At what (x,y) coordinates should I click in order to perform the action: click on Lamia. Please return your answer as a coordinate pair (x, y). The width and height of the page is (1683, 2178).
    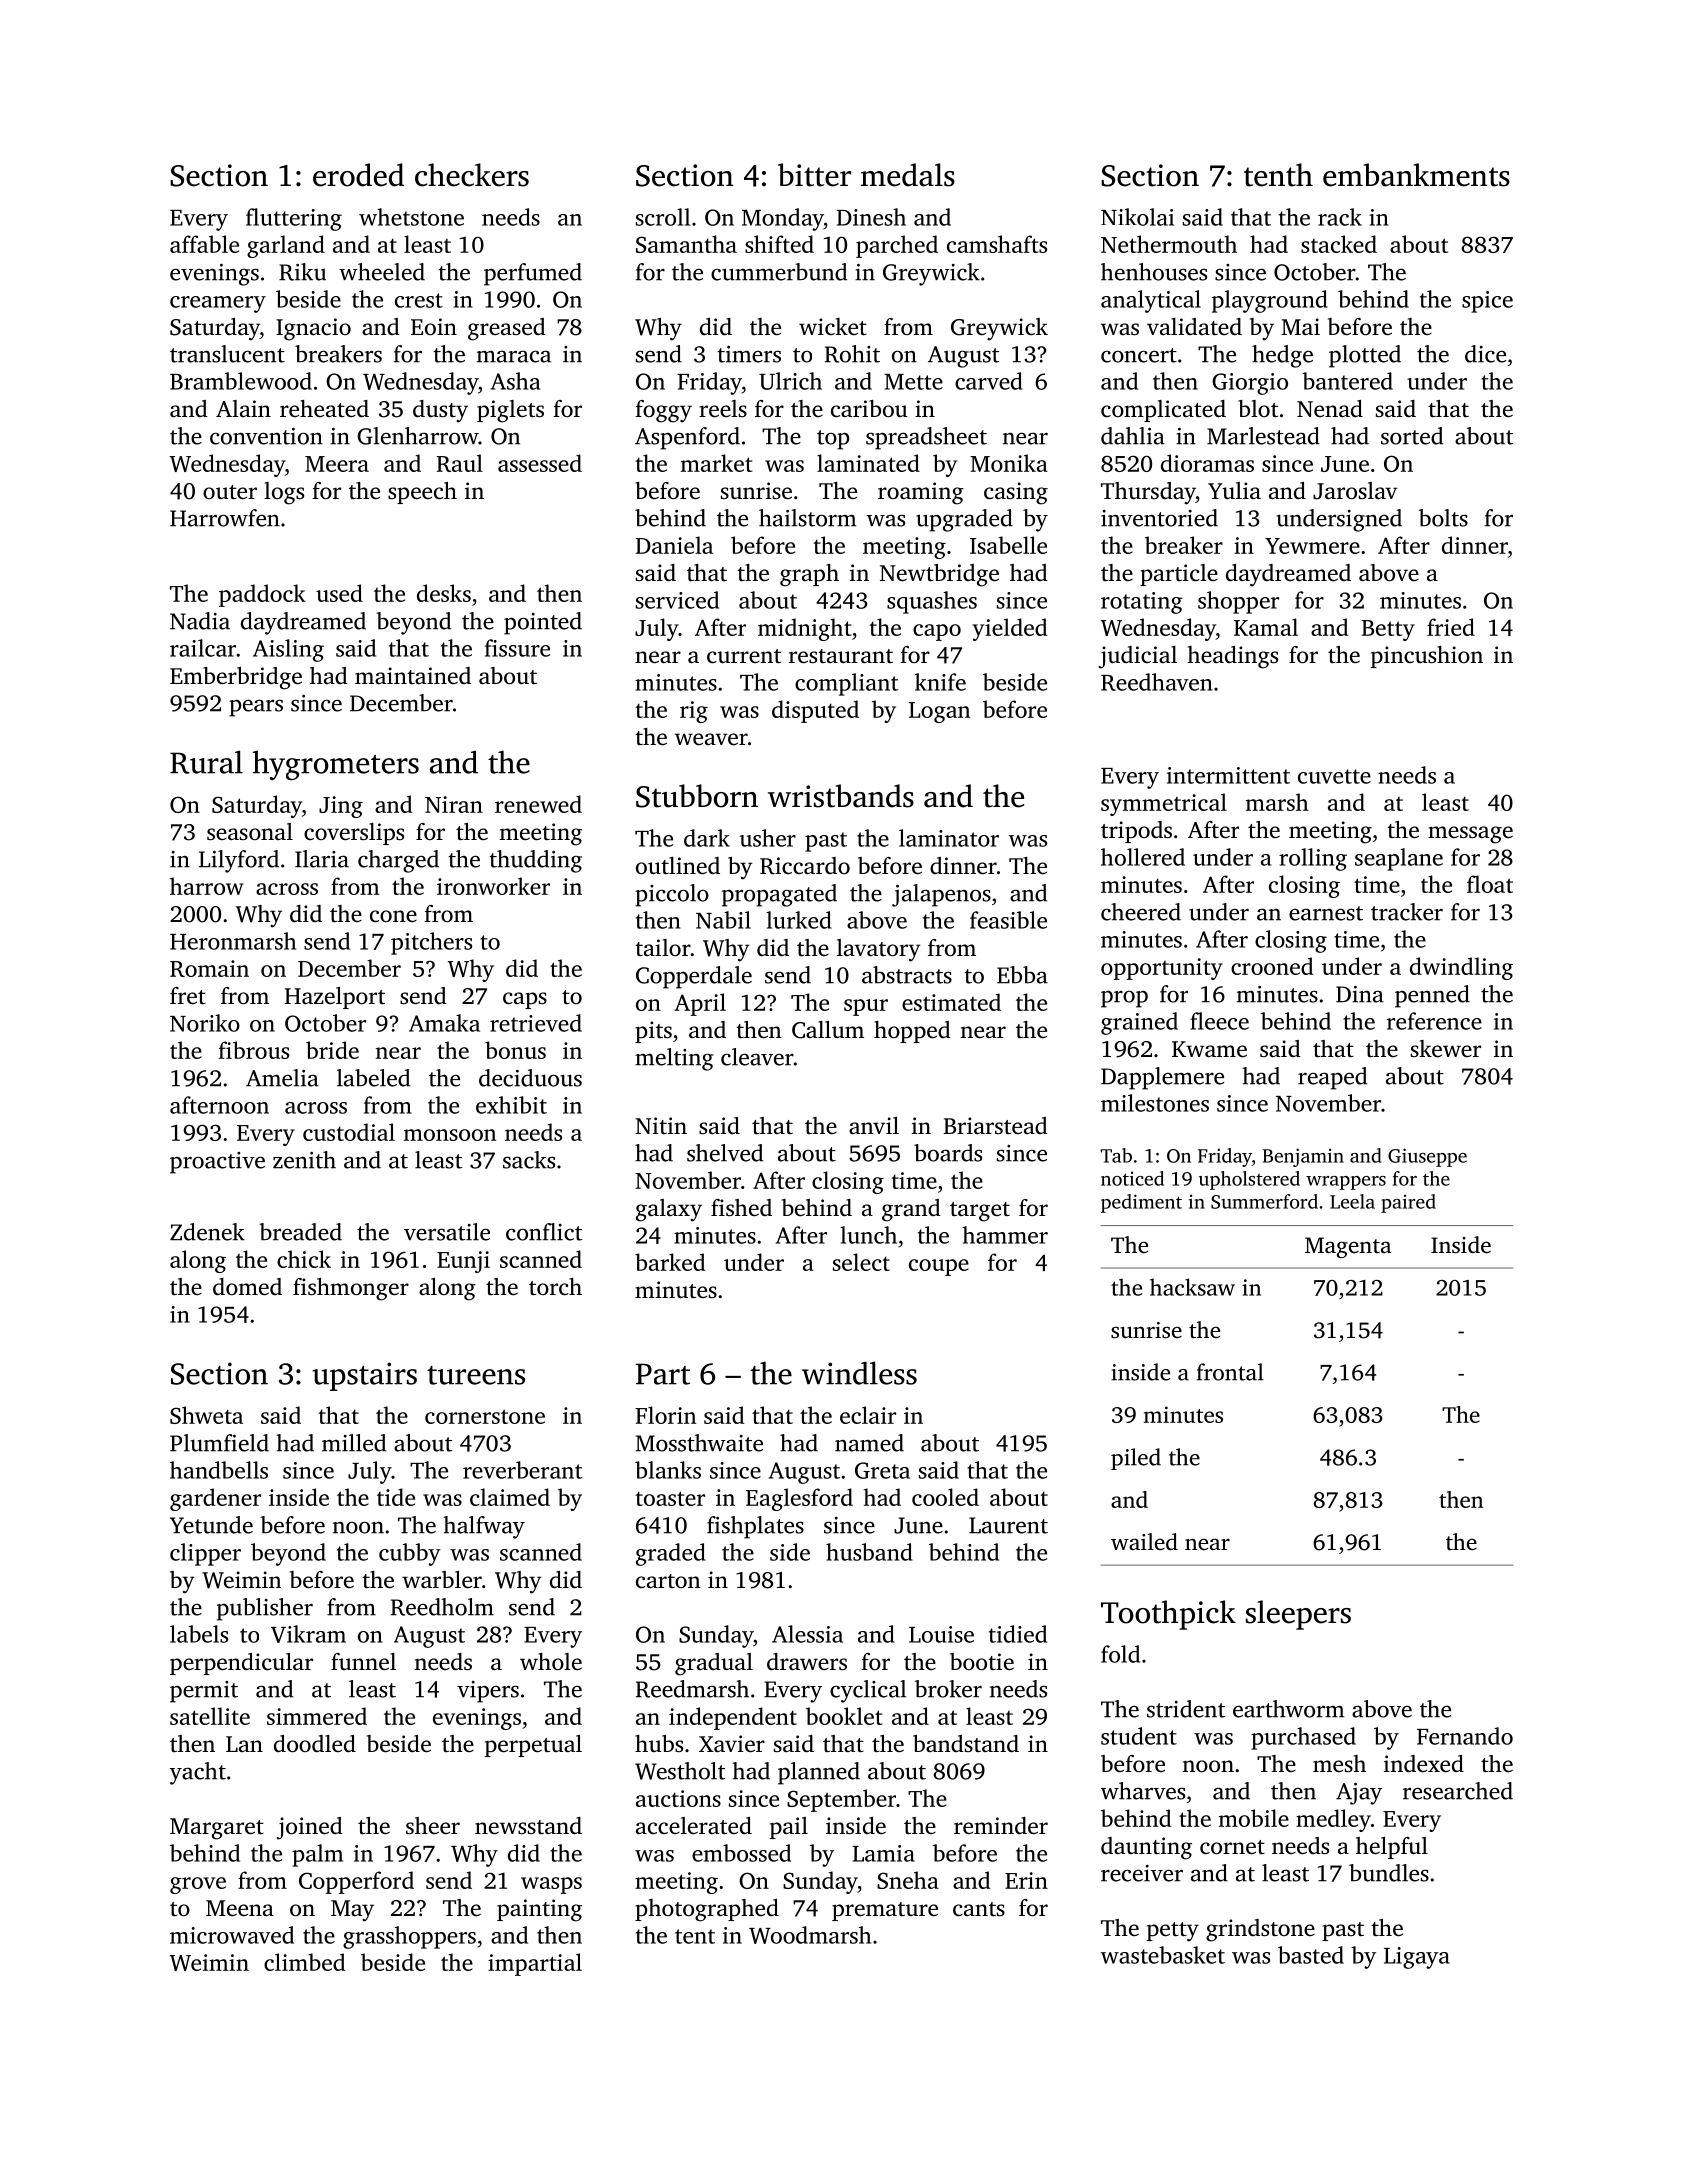
    Looking at the image, I should click on (883, 1853).
